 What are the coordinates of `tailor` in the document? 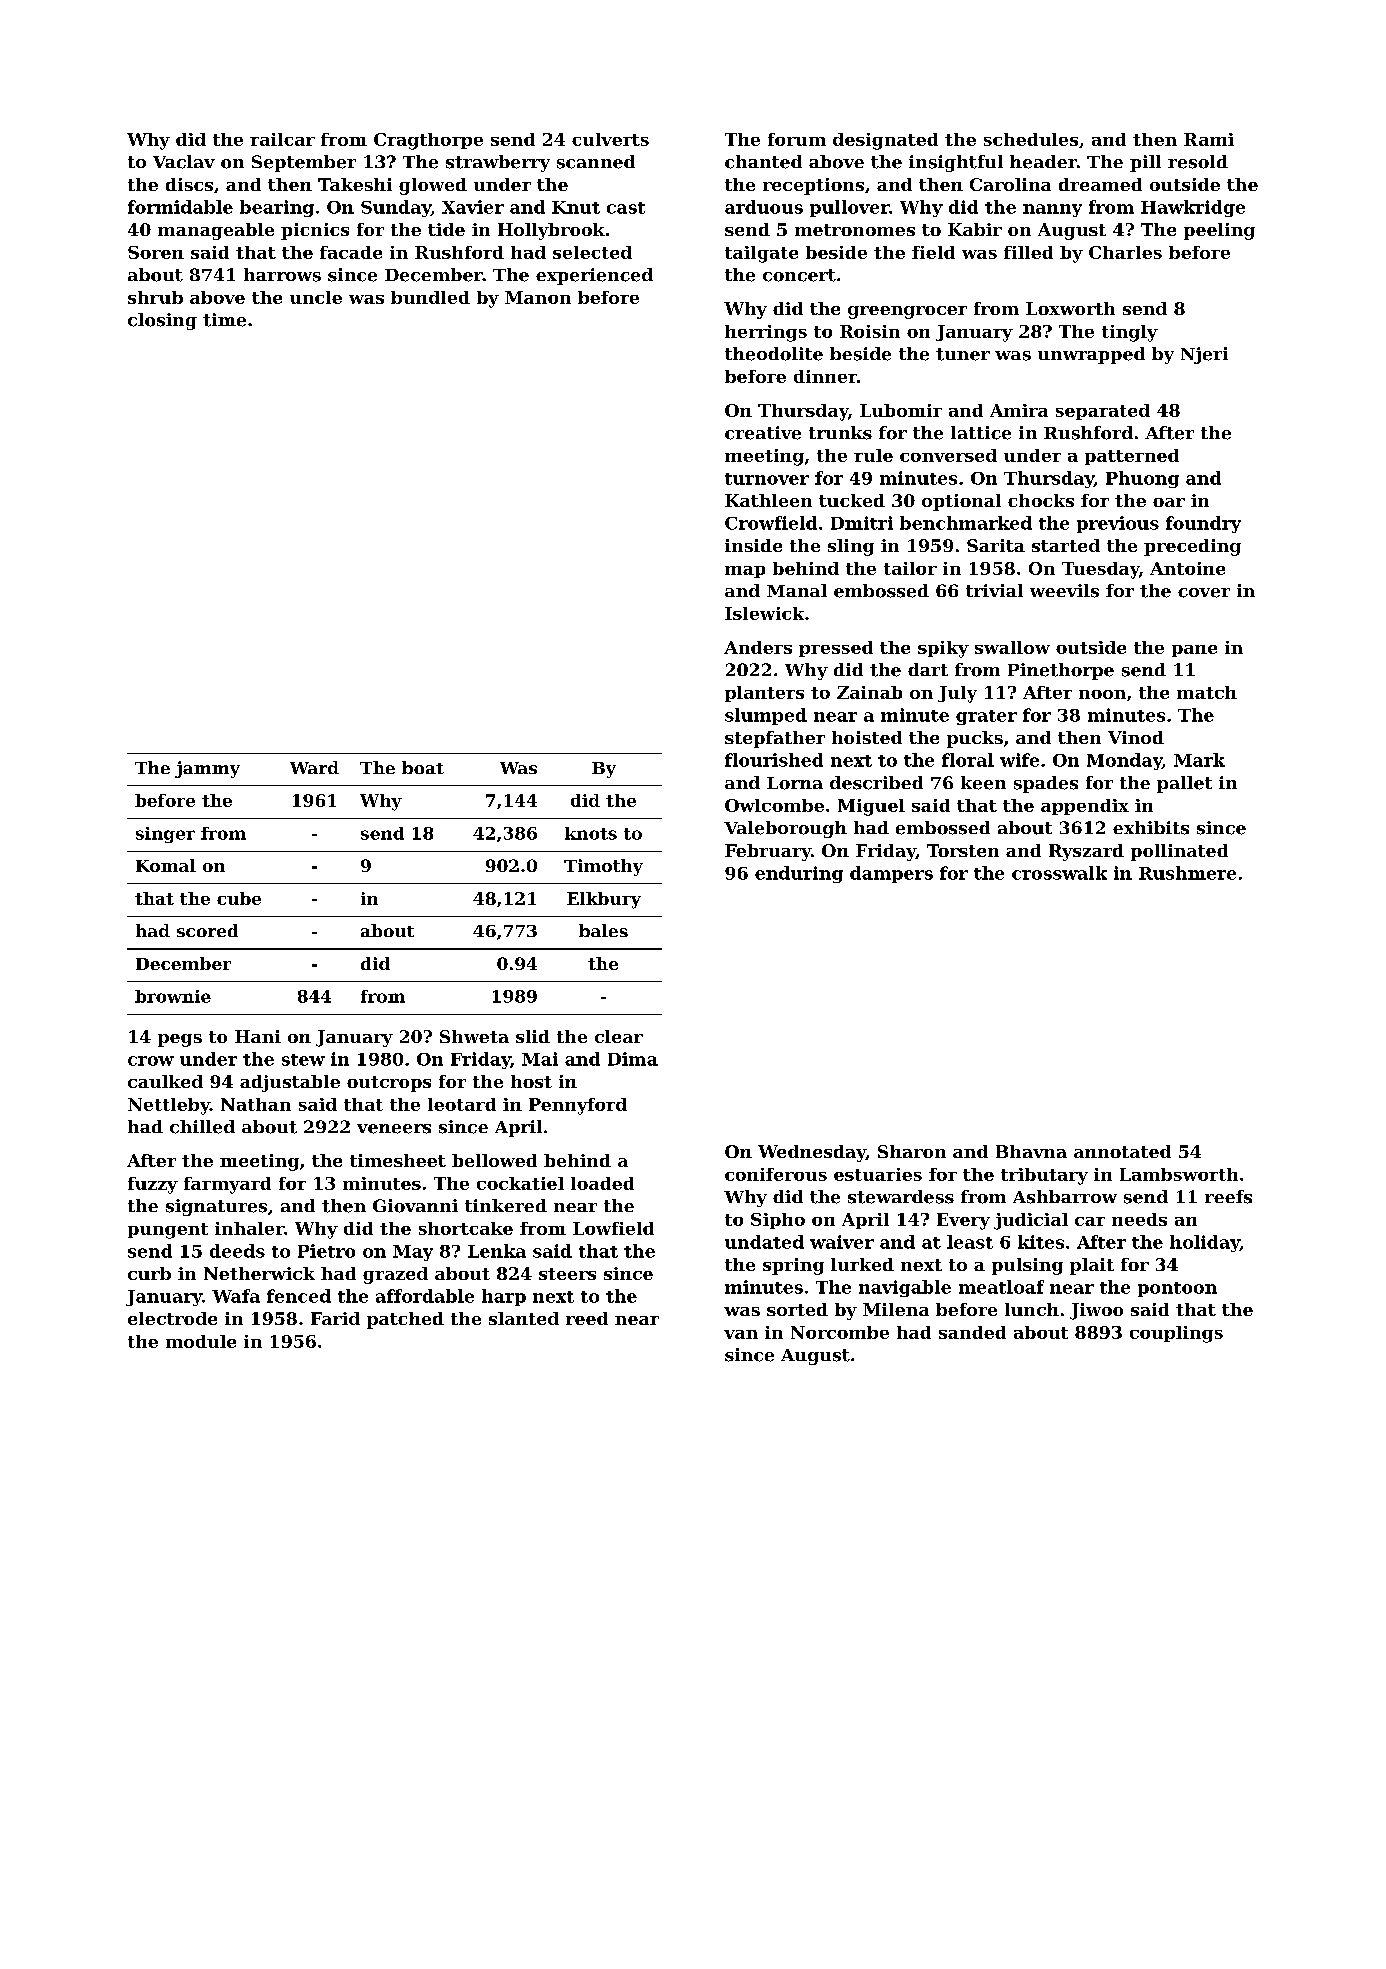 It's located at (910, 568).
